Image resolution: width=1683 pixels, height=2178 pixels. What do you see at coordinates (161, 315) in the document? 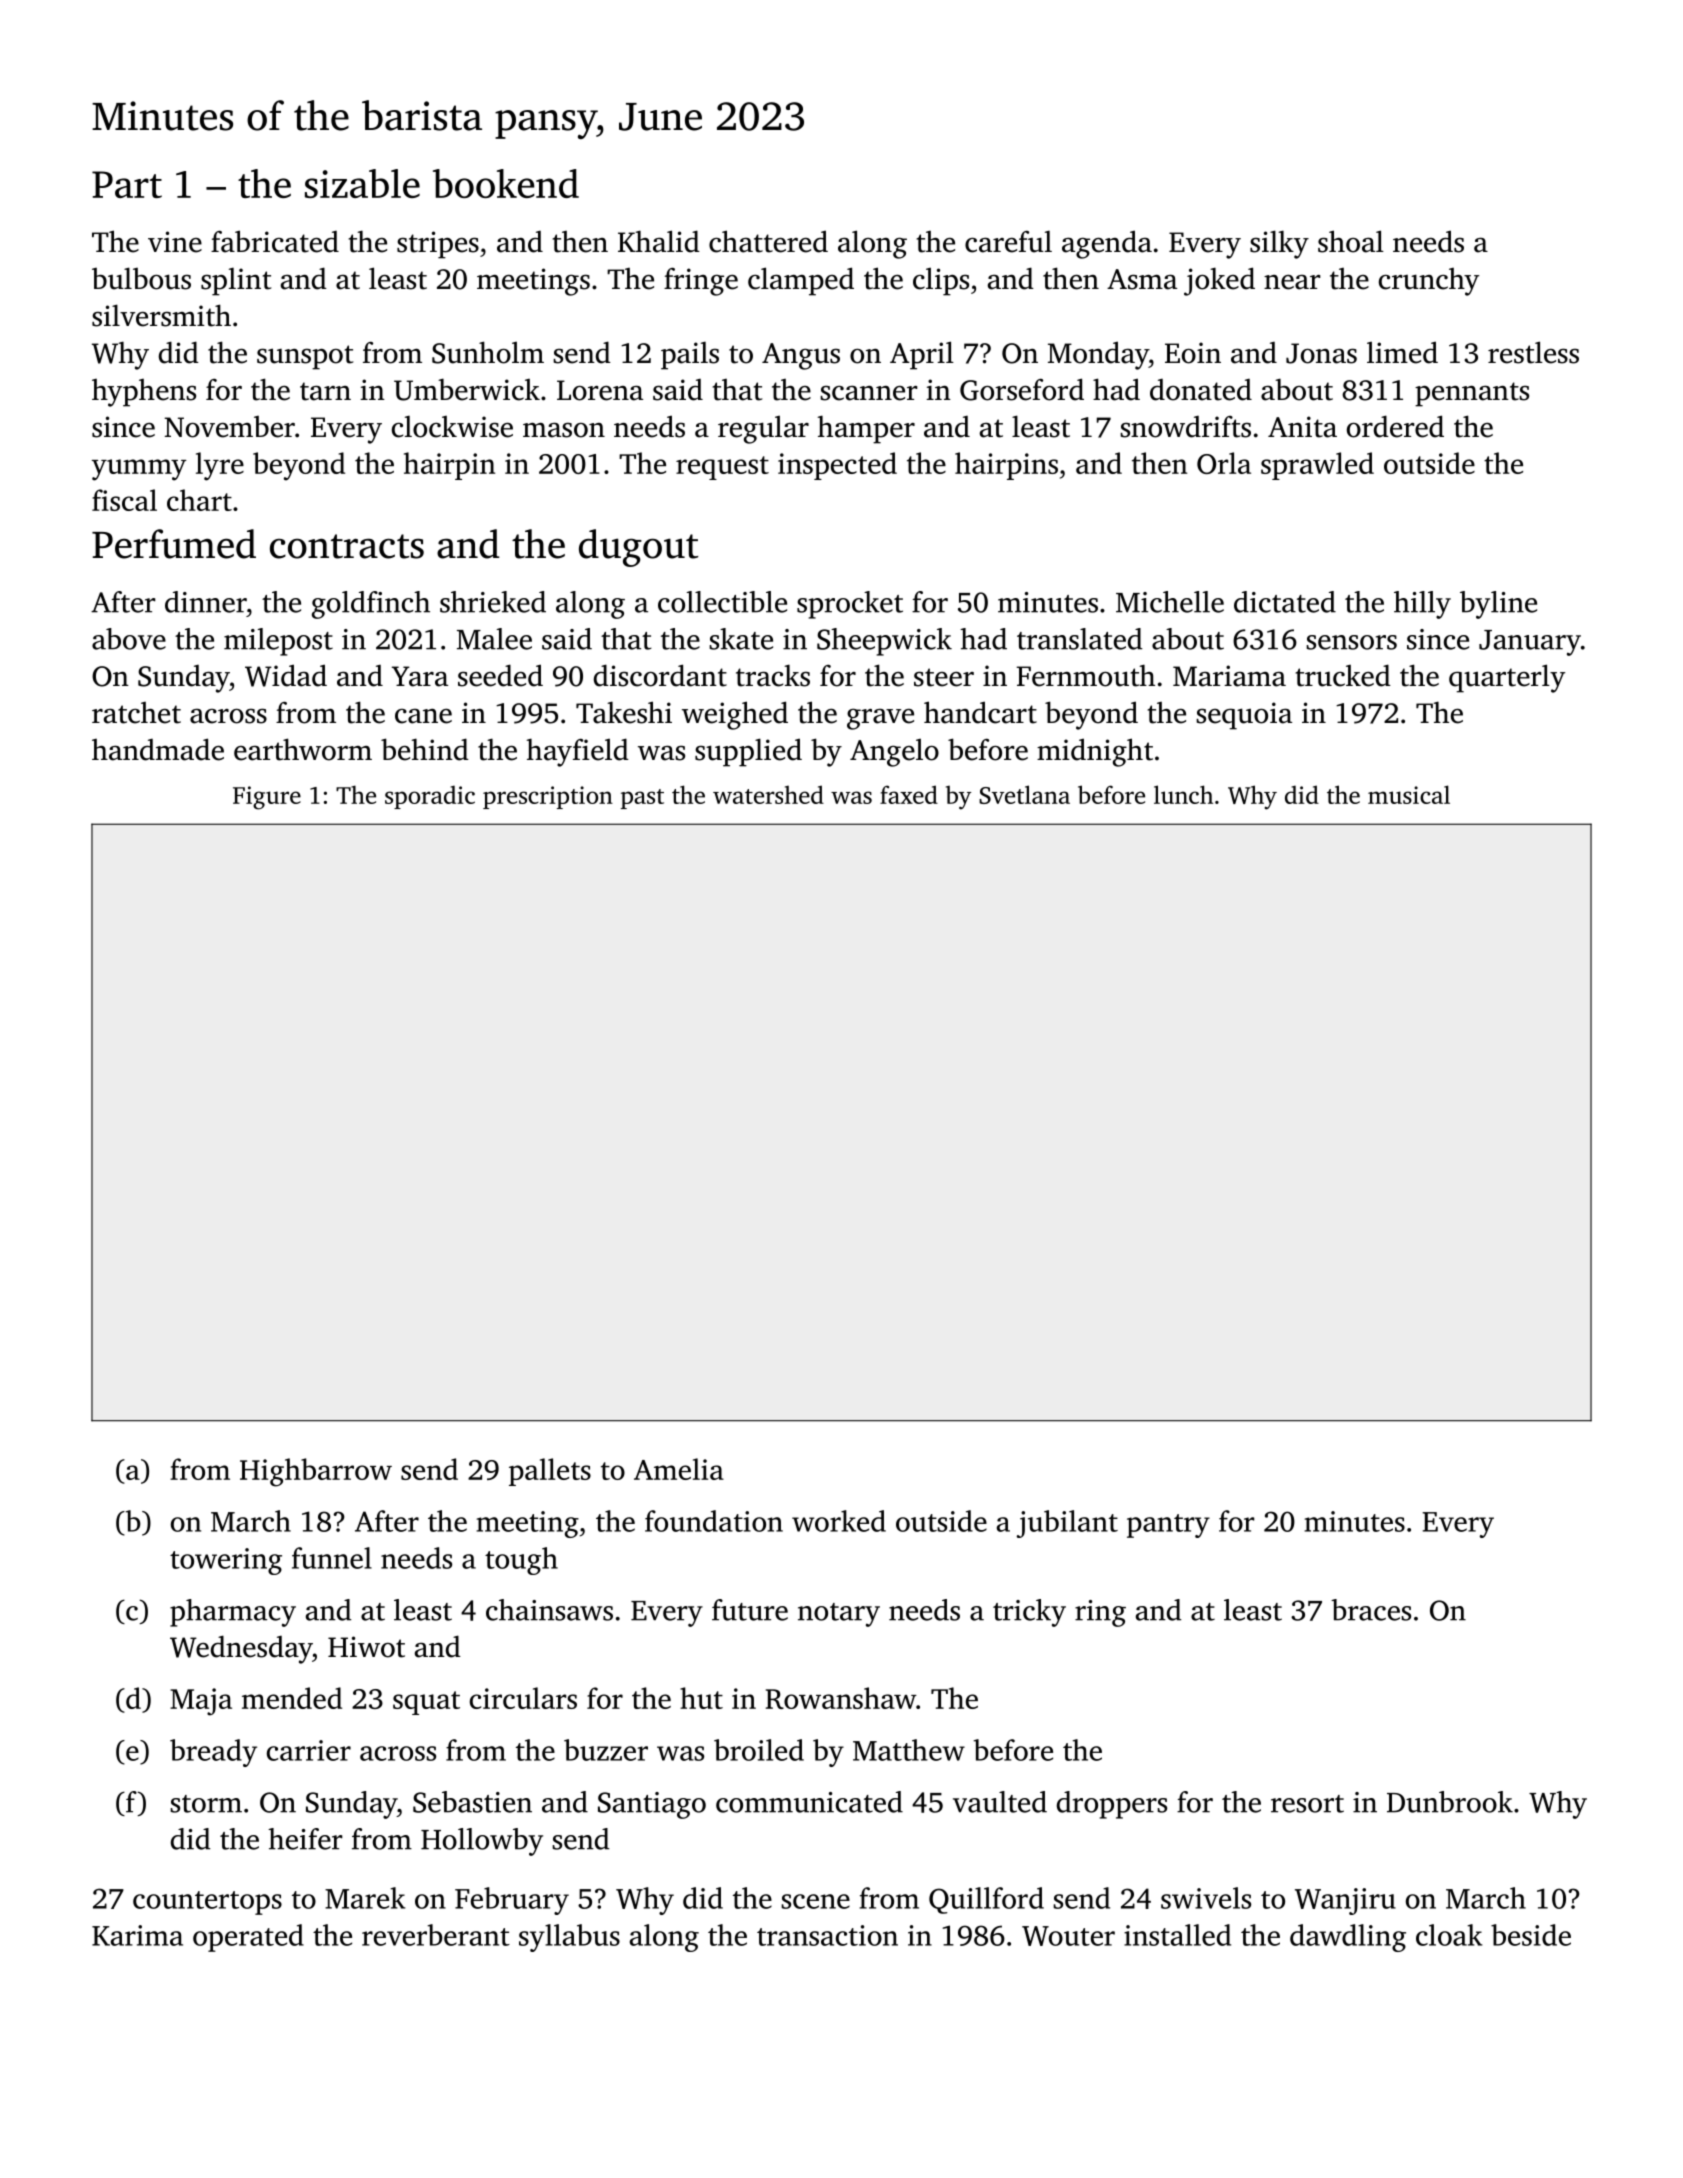
I see `silversmith` at bounding box center [161, 315].
